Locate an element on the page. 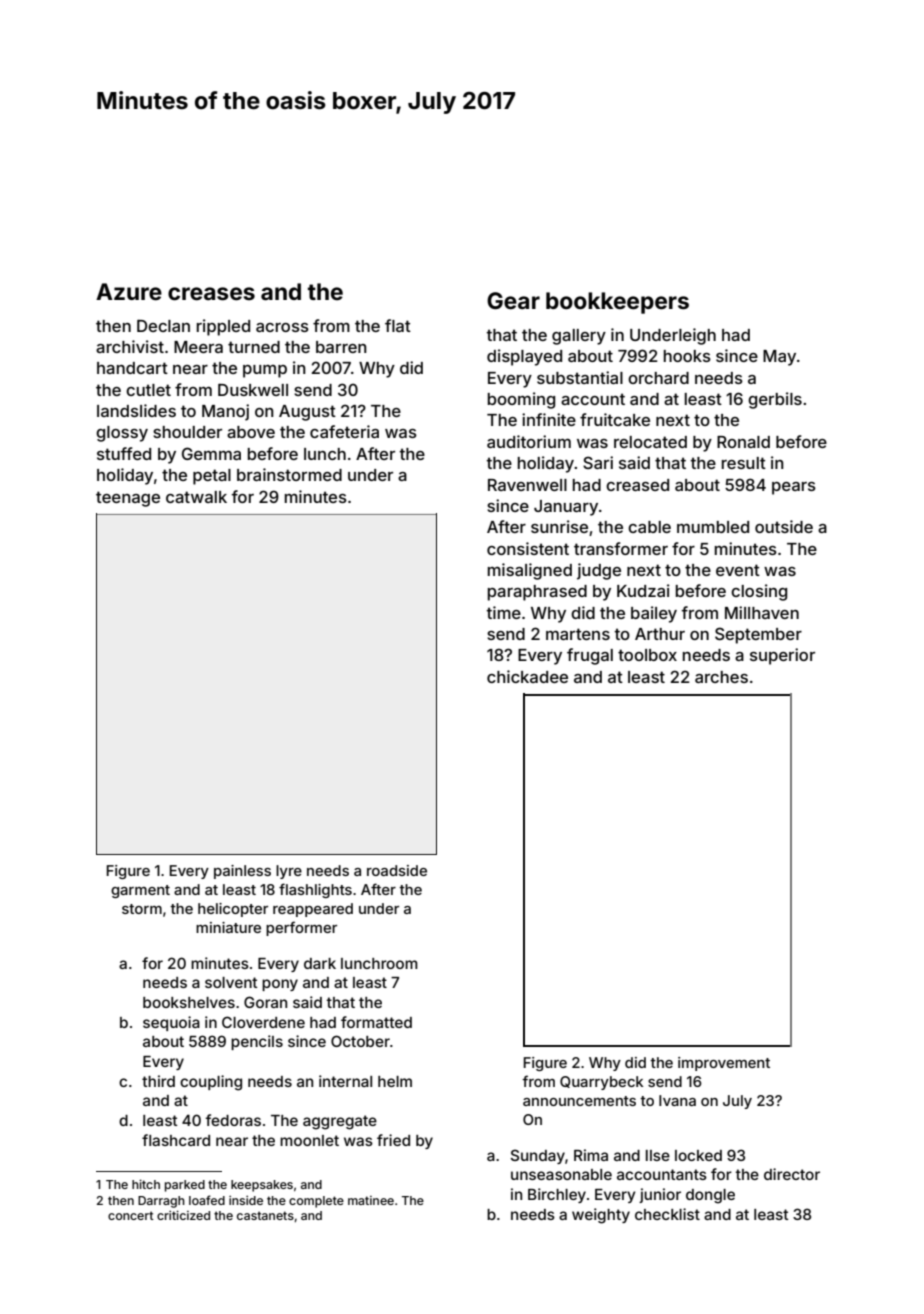 Image resolution: width=924 pixels, height=1314 pixels. Gear is located at coordinates (513, 301).
